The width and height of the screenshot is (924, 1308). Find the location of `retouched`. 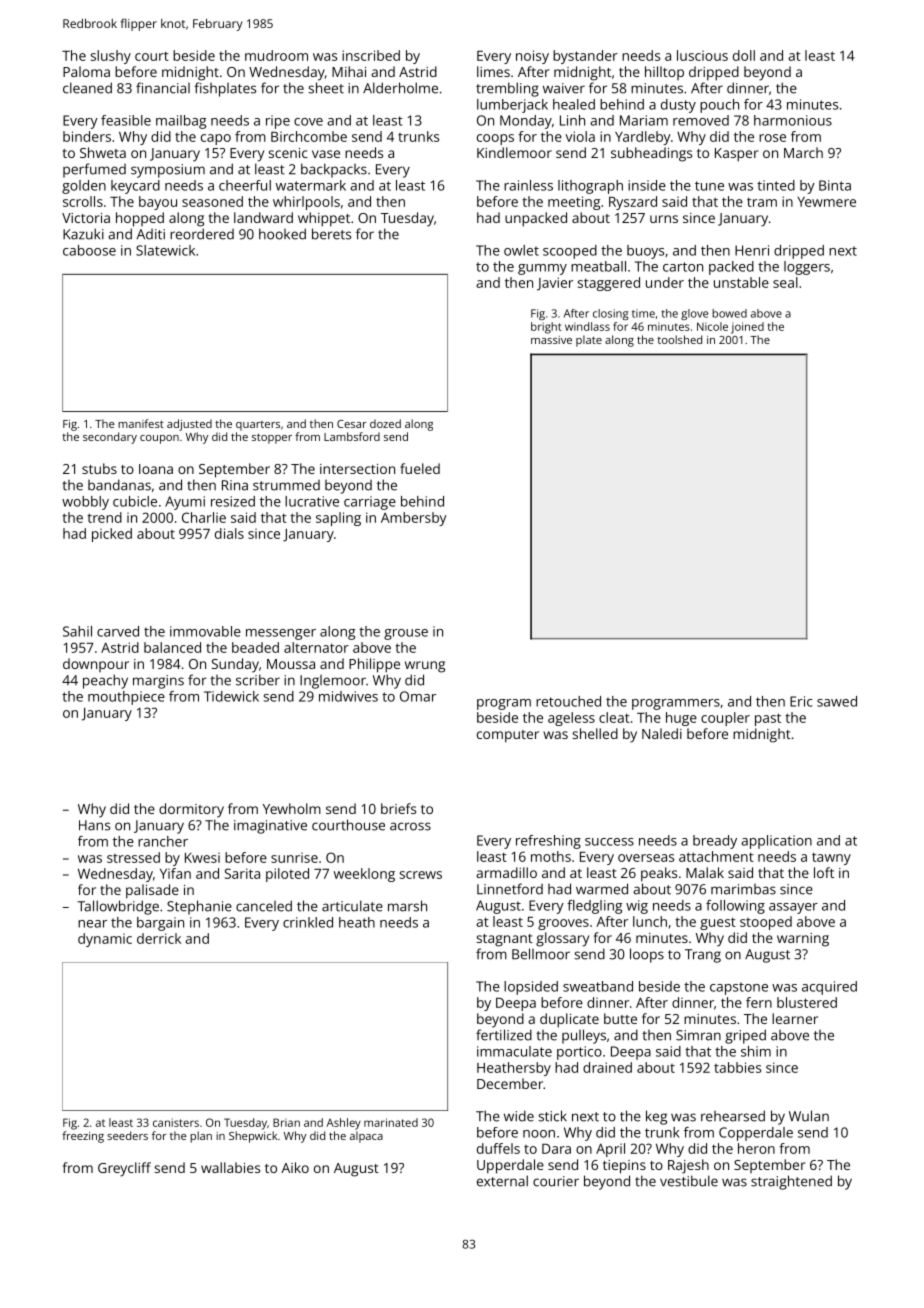

retouched is located at coordinates (568, 701).
